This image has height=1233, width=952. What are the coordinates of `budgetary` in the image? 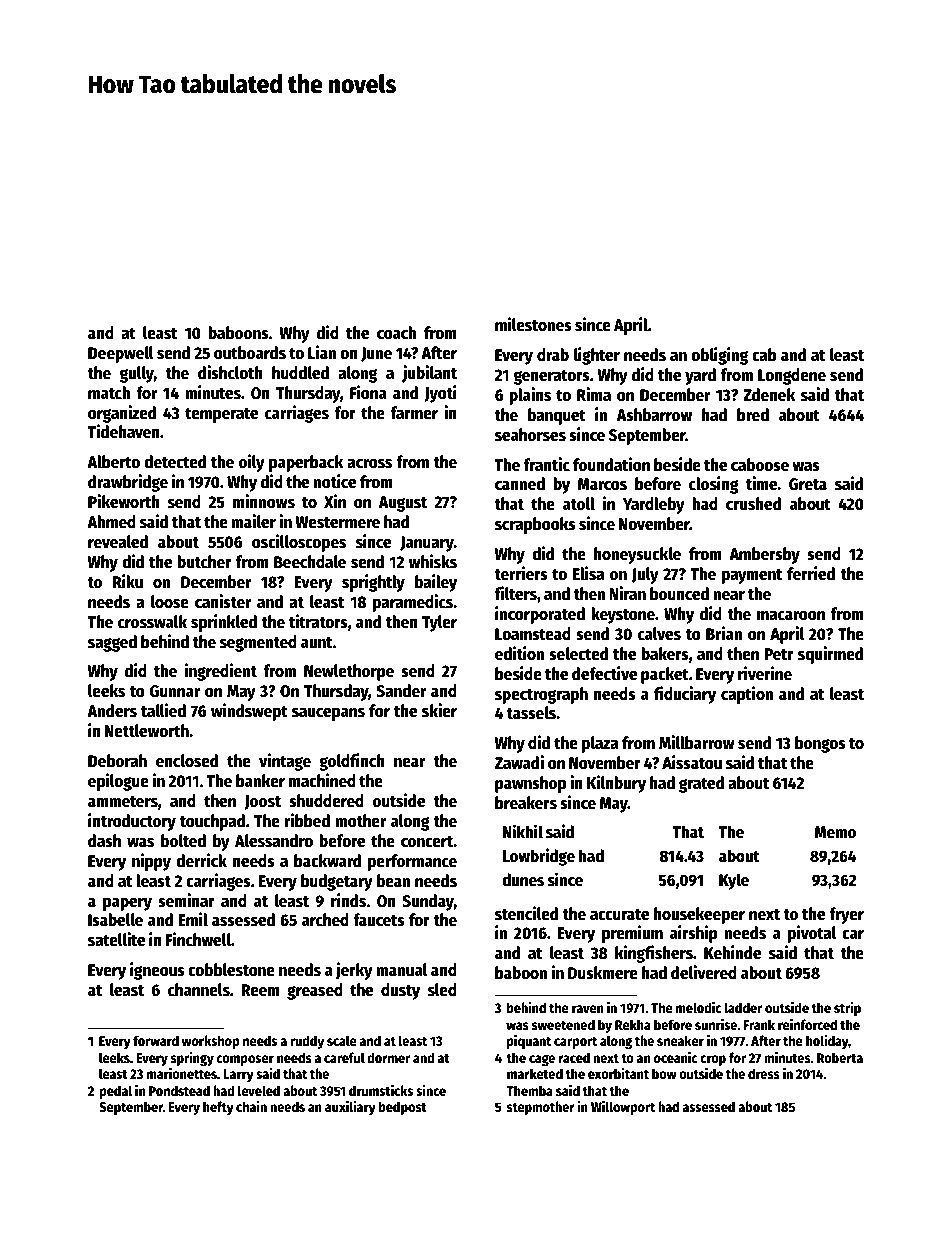 It's located at (337, 882).
